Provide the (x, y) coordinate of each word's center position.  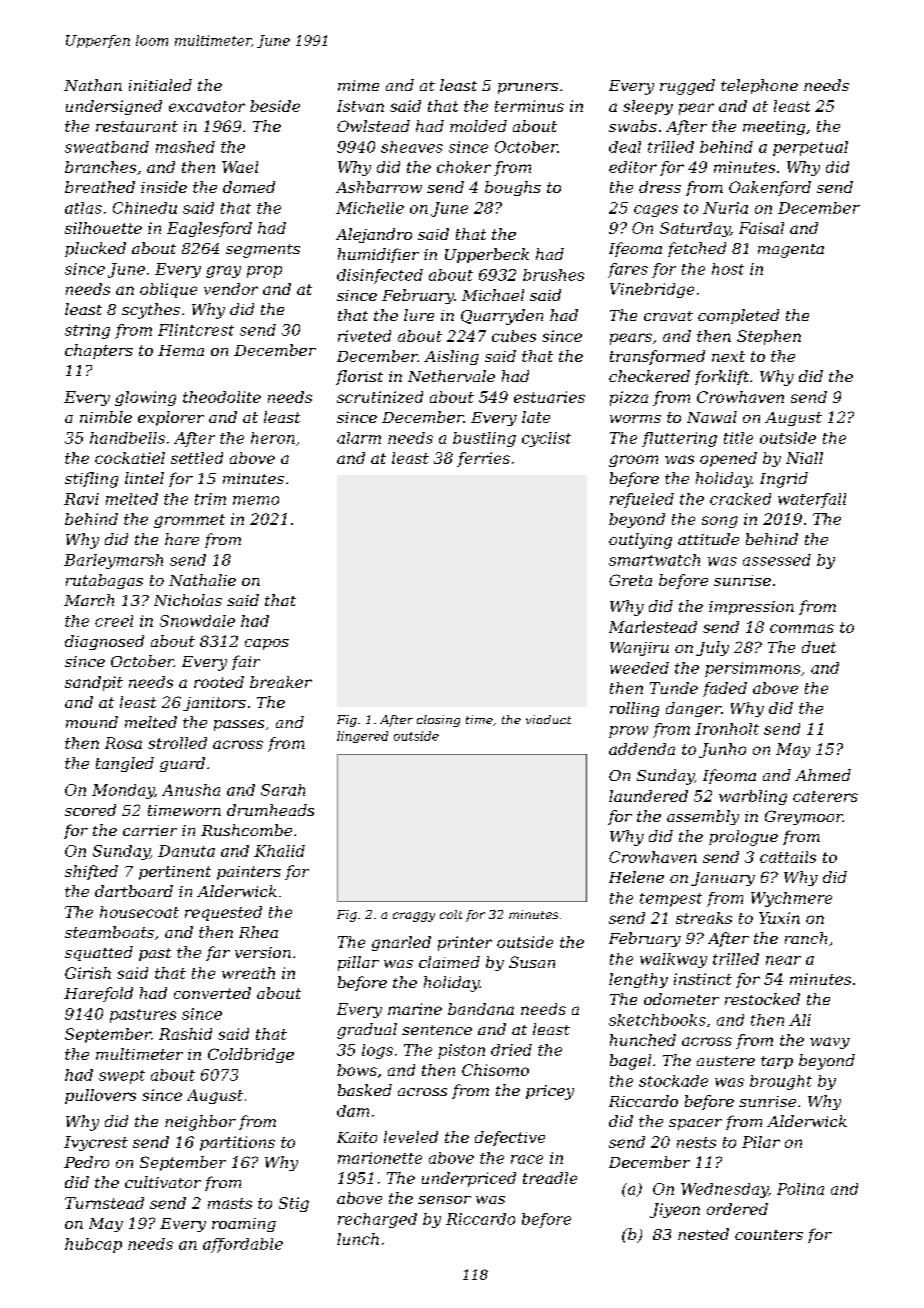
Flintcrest (196, 330)
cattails (788, 857)
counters (769, 1235)
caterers (825, 796)
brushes (553, 275)
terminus (529, 106)
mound (92, 722)
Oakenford (770, 188)
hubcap (93, 1245)
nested (703, 1234)
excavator (207, 106)
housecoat (139, 912)
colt (451, 914)
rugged (687, 87)
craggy (414, 917)
